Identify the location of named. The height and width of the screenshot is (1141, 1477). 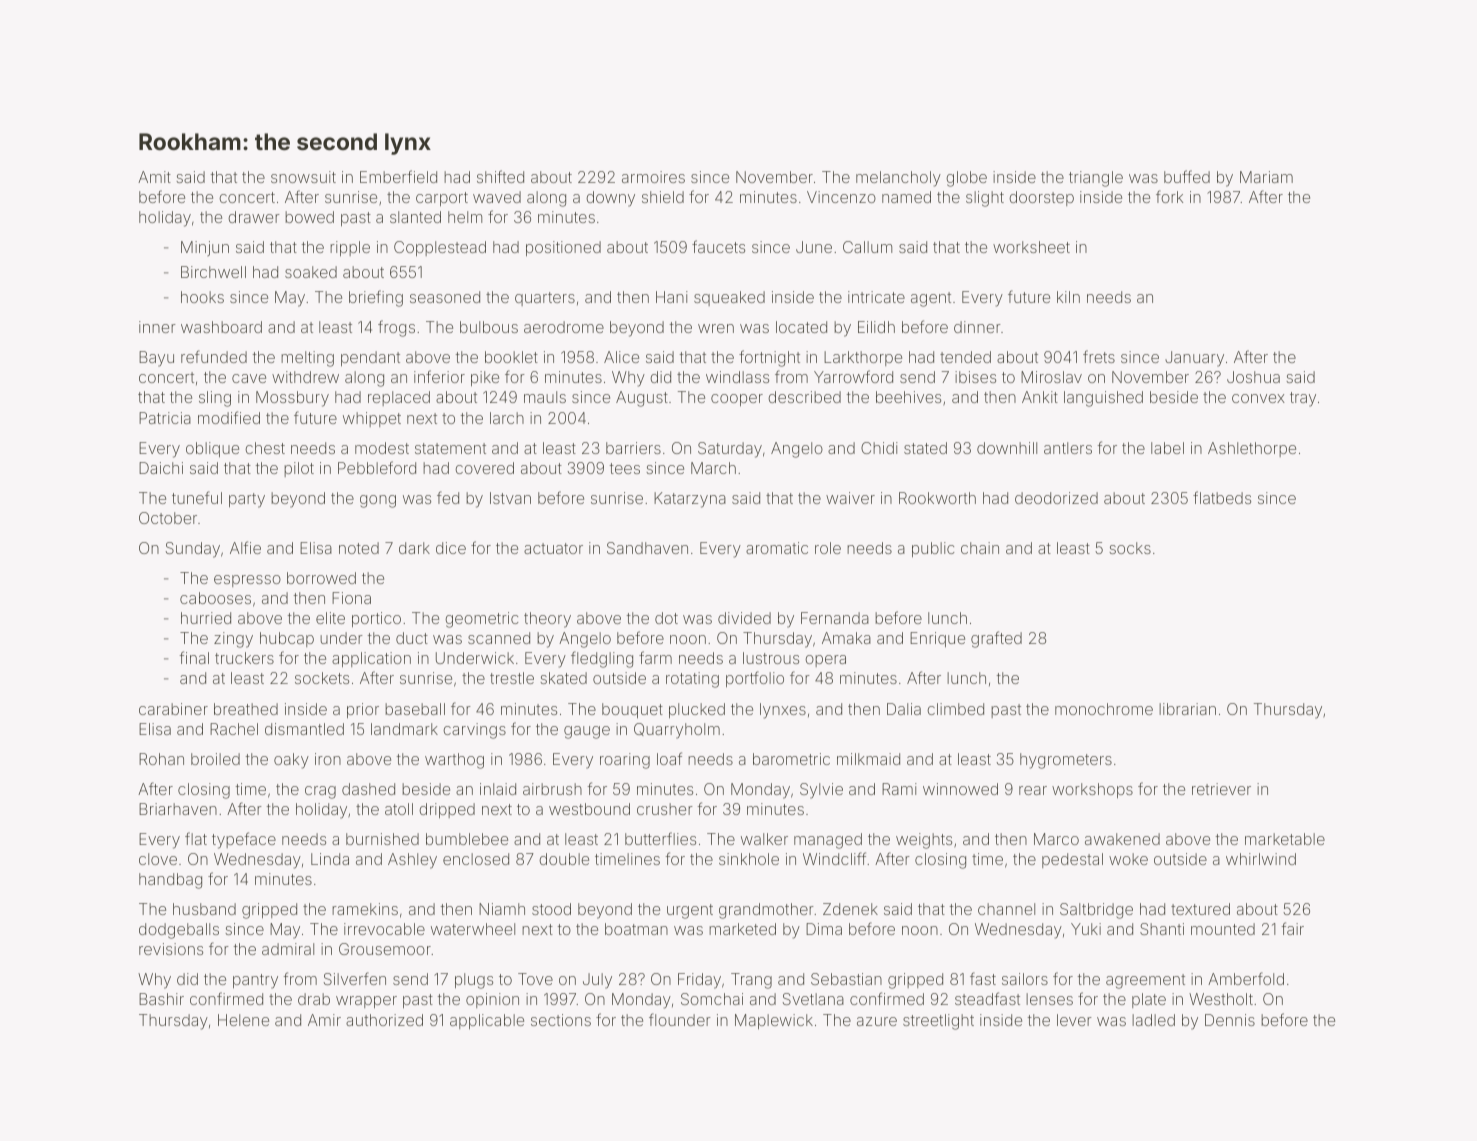
(906, 197).
